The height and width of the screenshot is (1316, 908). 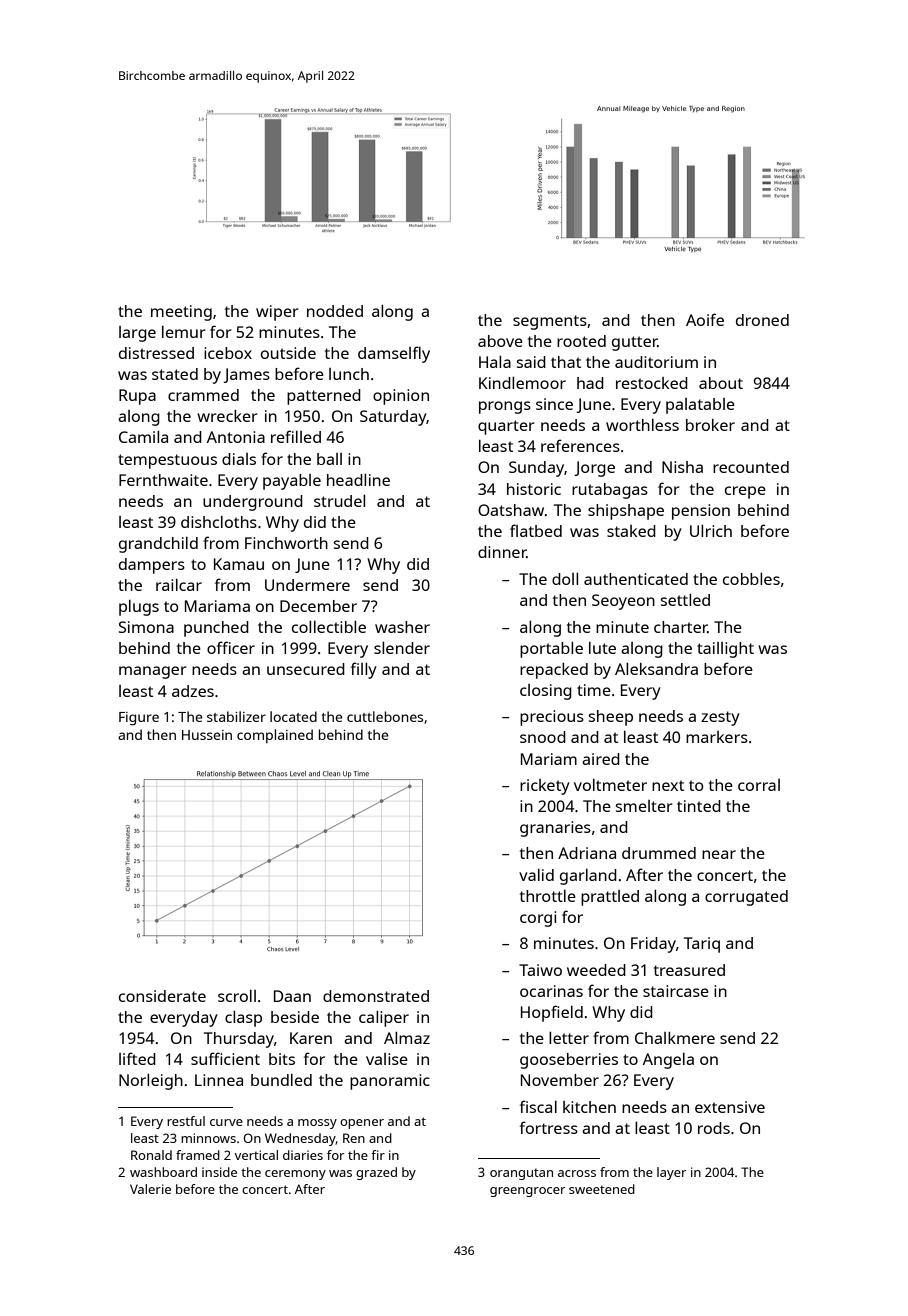 What do you see at coordinates (762, 320) in the screenshot?
I see `droned` at bounding box center [762, 320].
